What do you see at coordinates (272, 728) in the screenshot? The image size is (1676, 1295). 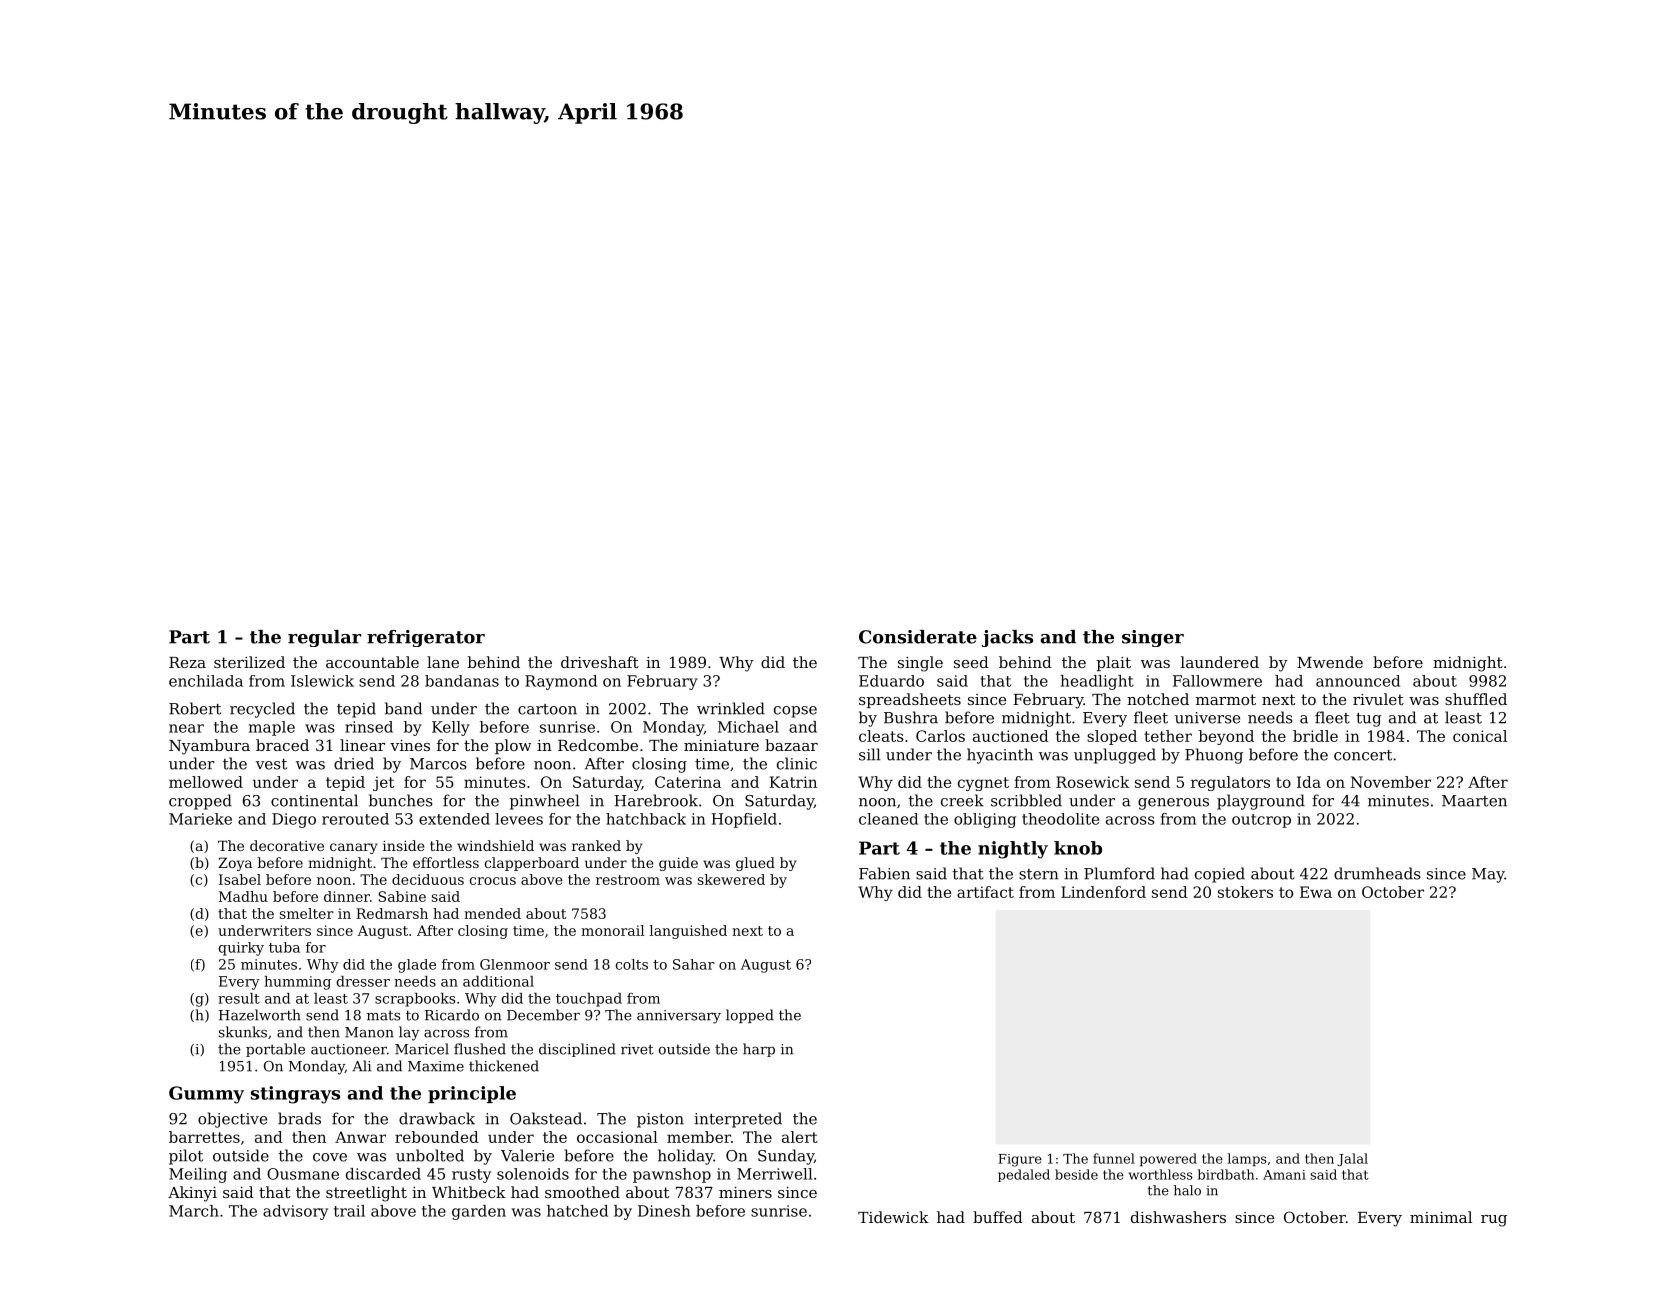 I see `maple` at bounding box center [272, 728].
